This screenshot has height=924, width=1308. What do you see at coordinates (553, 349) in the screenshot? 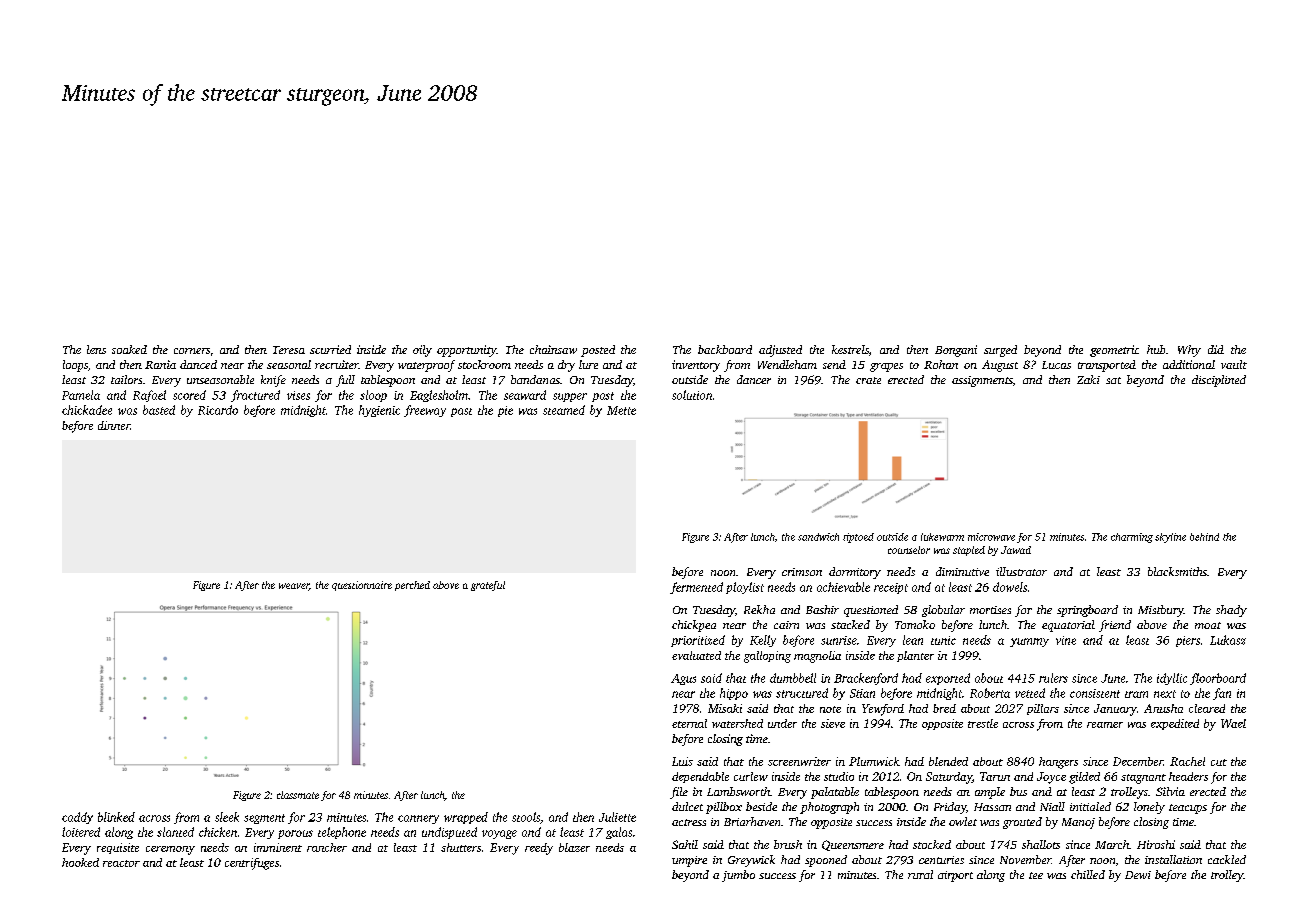
I see `chainsaw` at bounding box center [553, 349].
